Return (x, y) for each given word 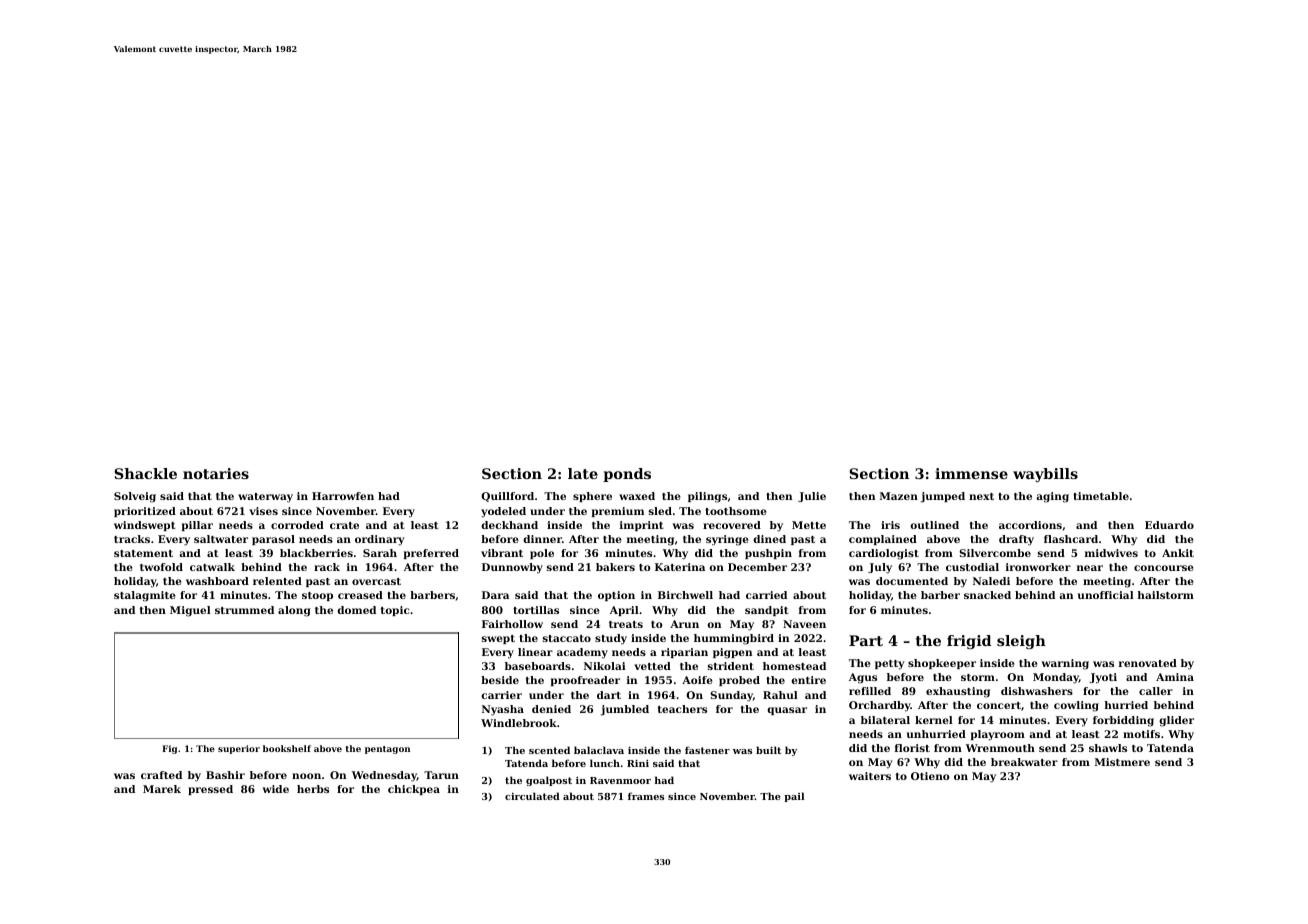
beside (500, 680)
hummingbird (734, 639)
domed (356, 610)
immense (971, 473)
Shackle (145, 473)
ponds (627, 475)
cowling (1076, 706)
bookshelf (287, 748)
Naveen (804, 624)
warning (1065, 664)
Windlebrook (519, 723)
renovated (1148, 663)
